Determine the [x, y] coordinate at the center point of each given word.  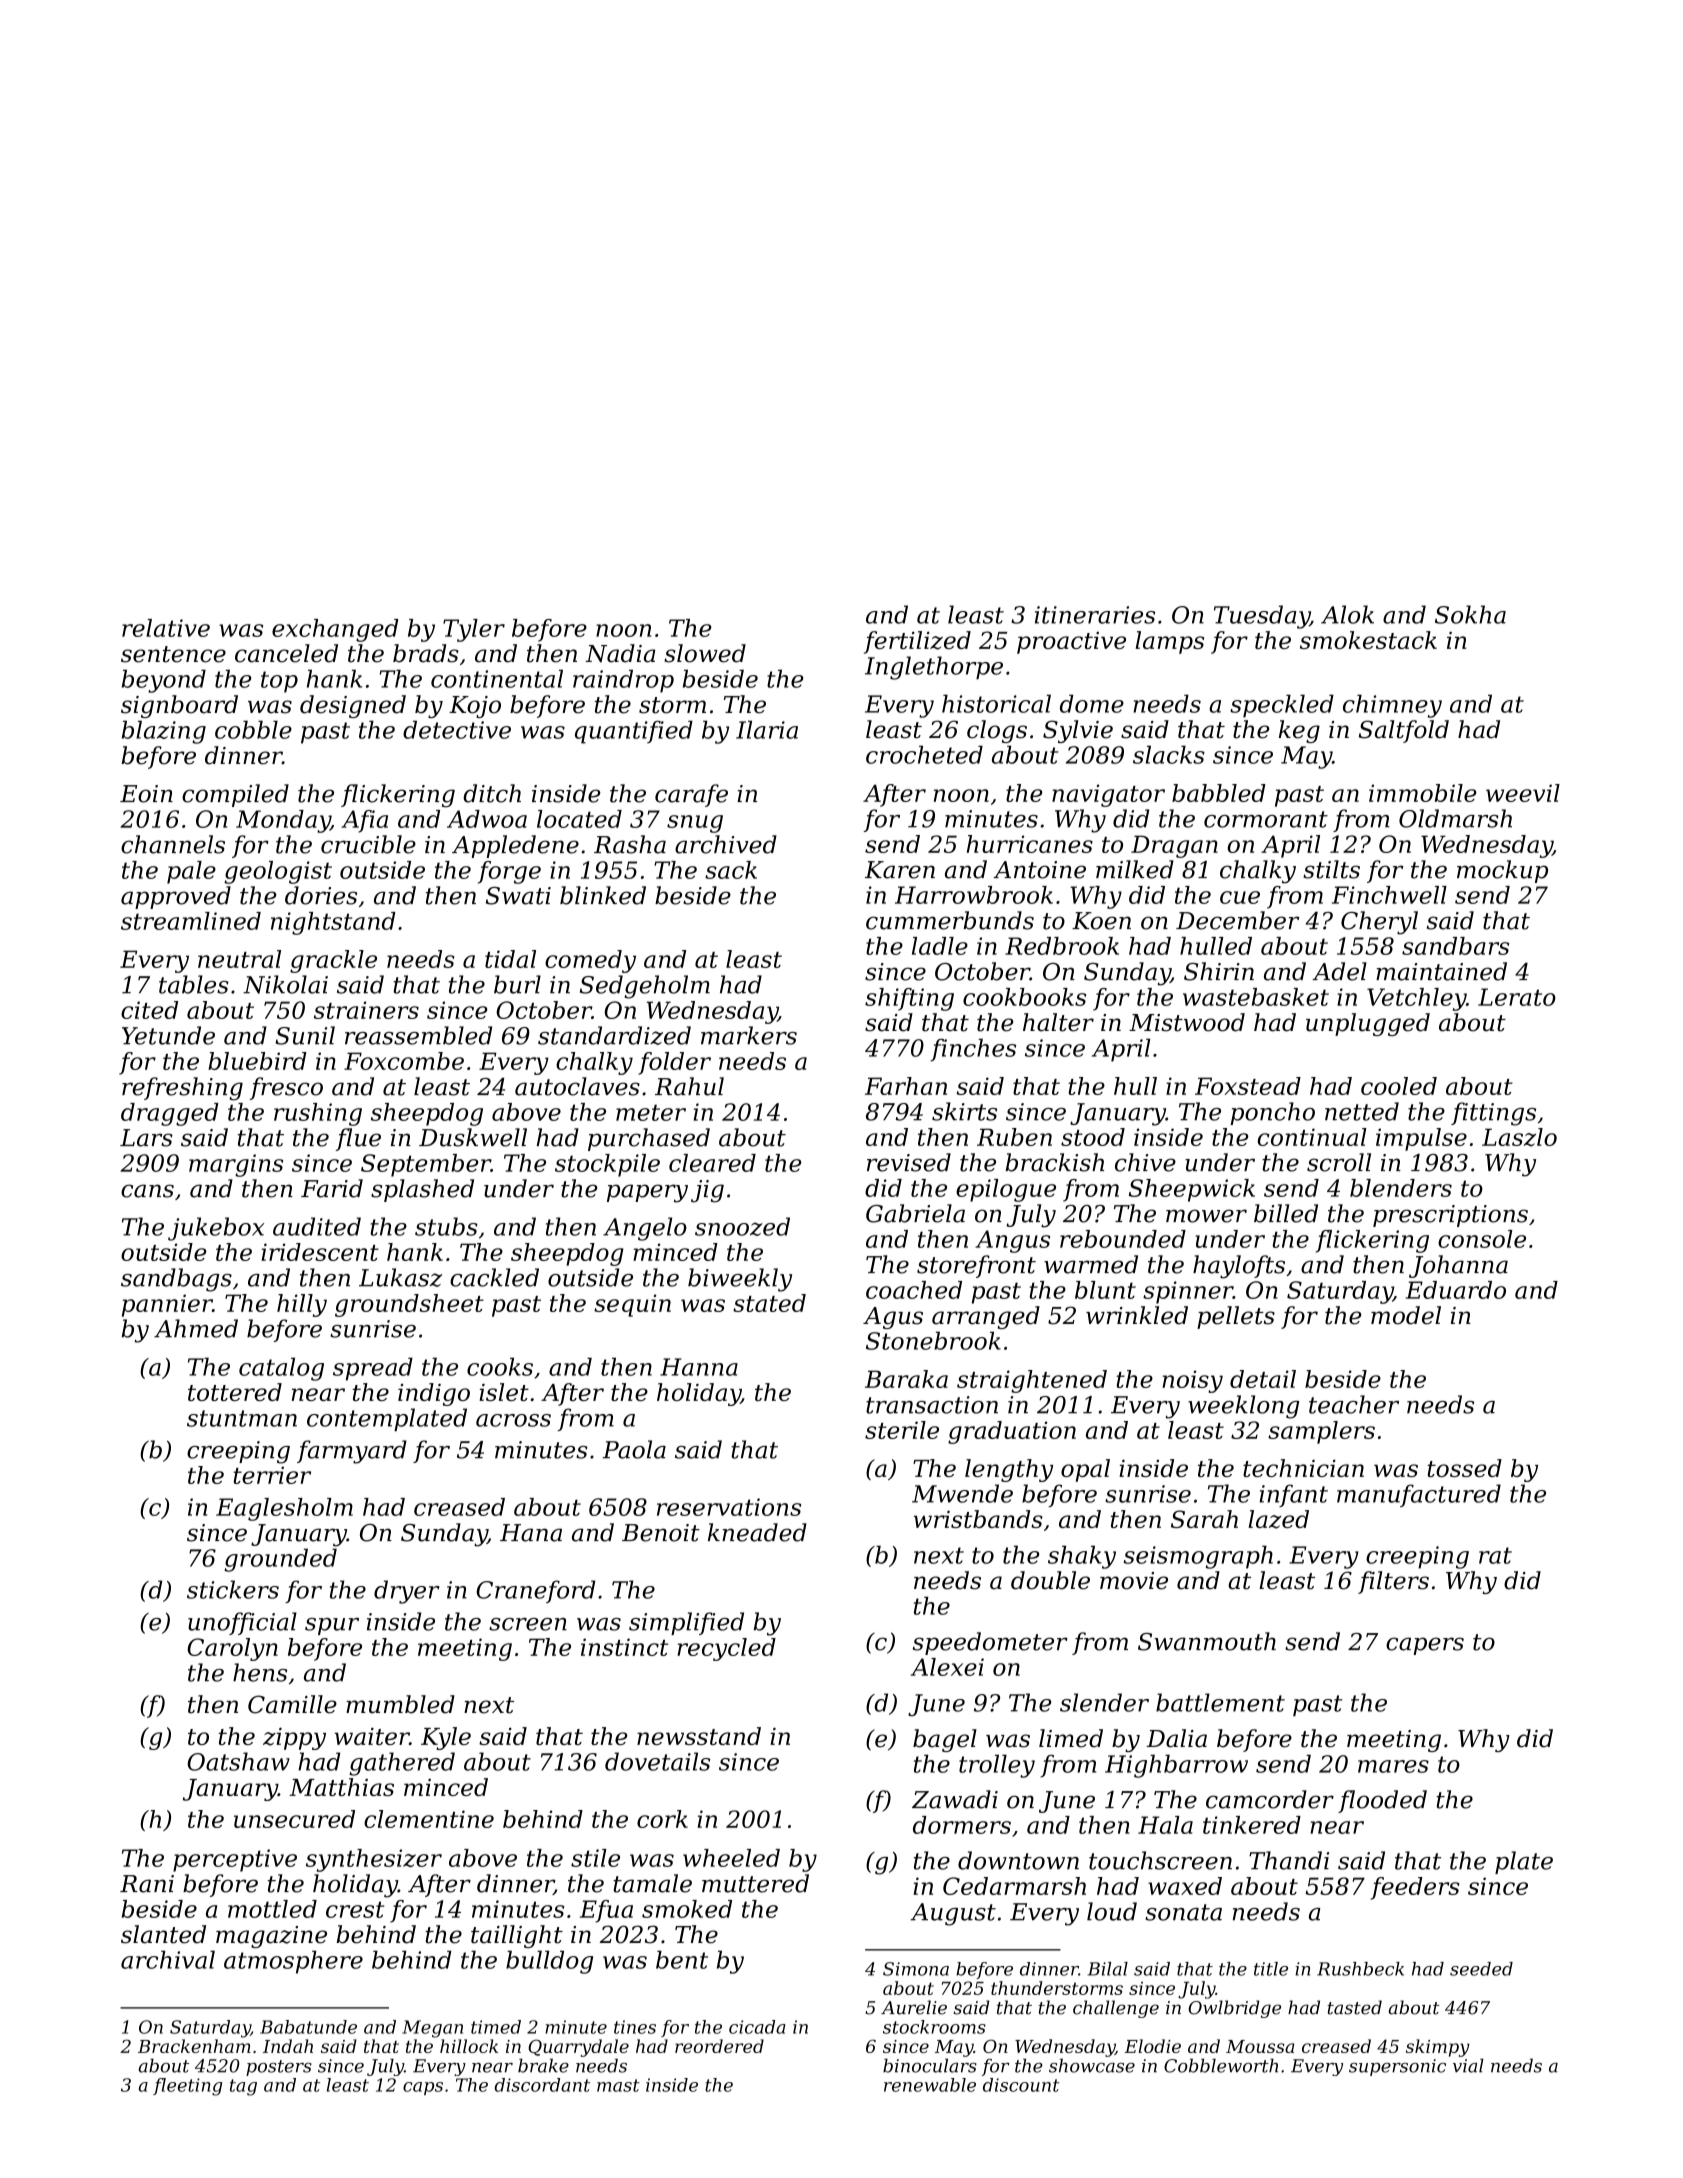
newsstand [699, 1736]
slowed [705, 653]
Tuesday [1262, 617]
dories [321, 895]
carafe [691, 795]
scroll [1339, 1162]
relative [166, 628]
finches [973, 1050]
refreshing [182, 1089]
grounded [280, 1560]
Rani [147, 1884]
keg [1299, 731]
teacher [1354, 1404]
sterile [902, 1430]
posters [279, 2068]
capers [1425, 1646]
